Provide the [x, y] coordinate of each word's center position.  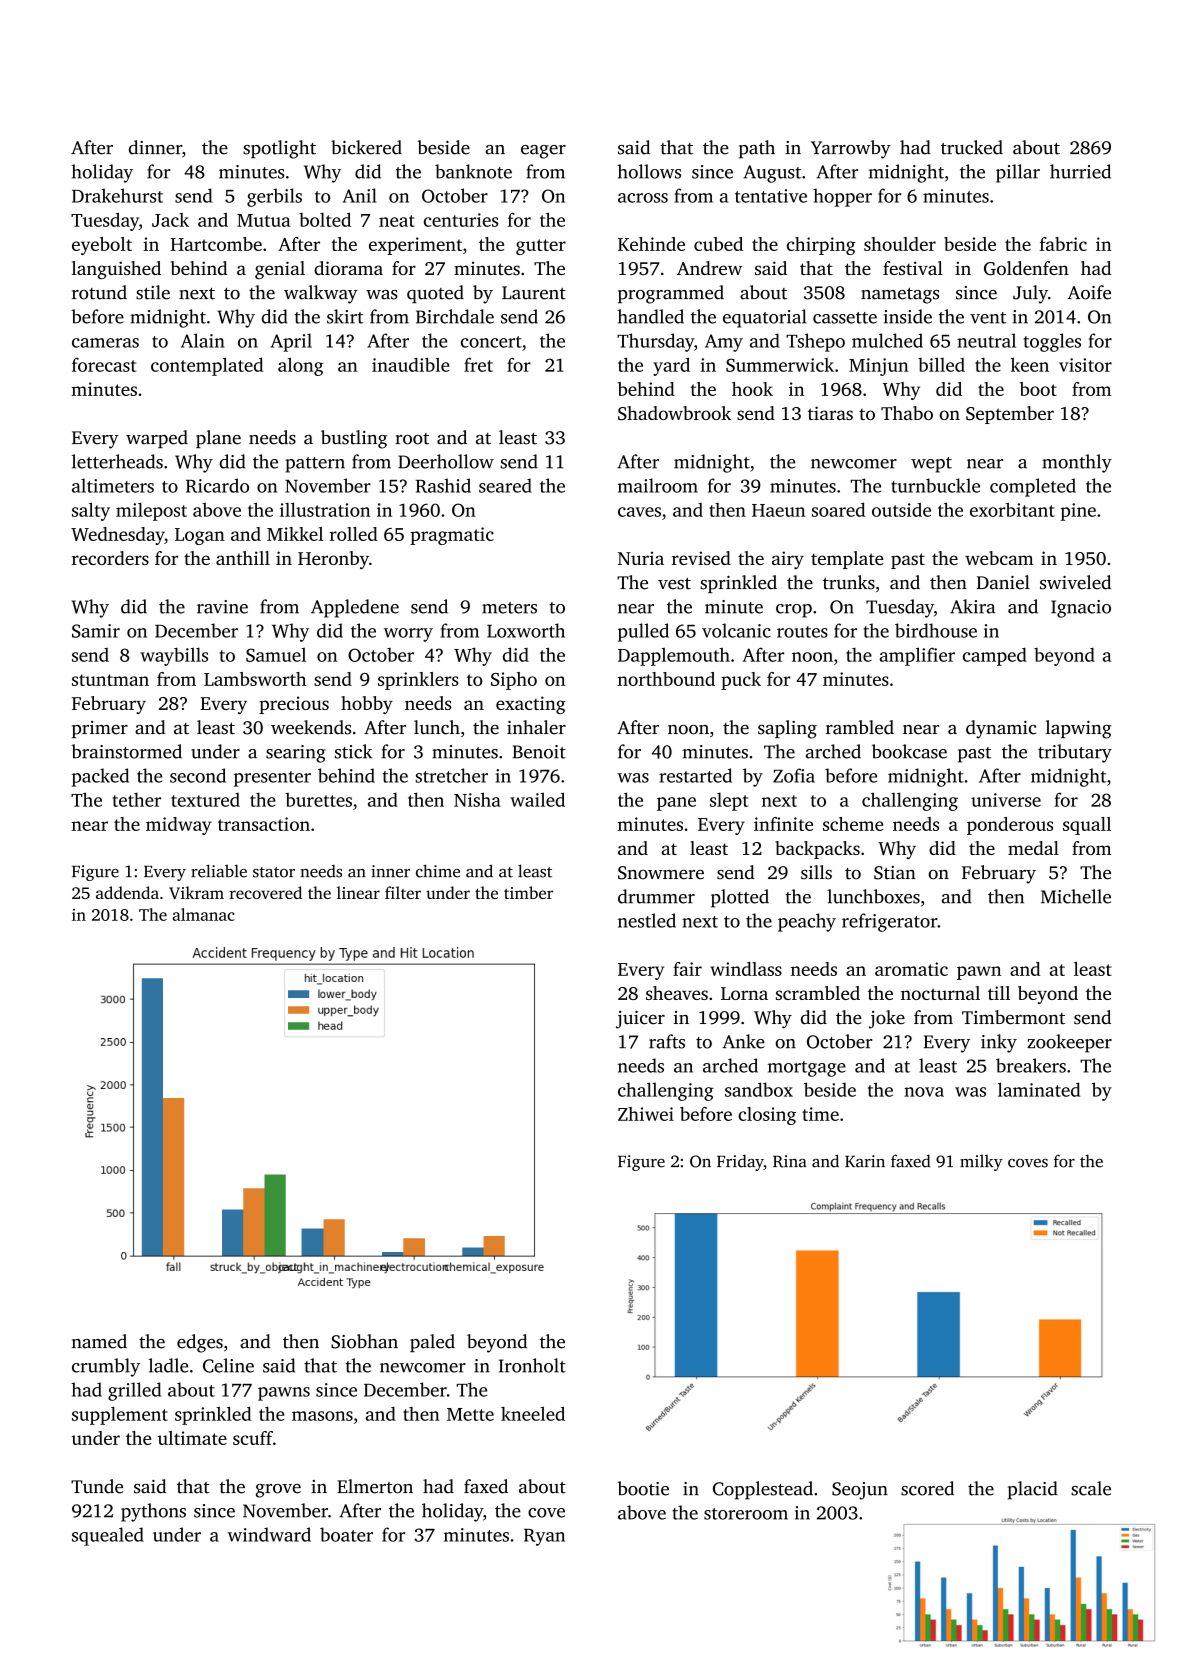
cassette [845, 318]
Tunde [97, 1486]
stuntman [110, 680]
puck [741, 681]
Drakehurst [117, 195]
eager [543, 152]
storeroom [746, 1514]
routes [802, 632]
